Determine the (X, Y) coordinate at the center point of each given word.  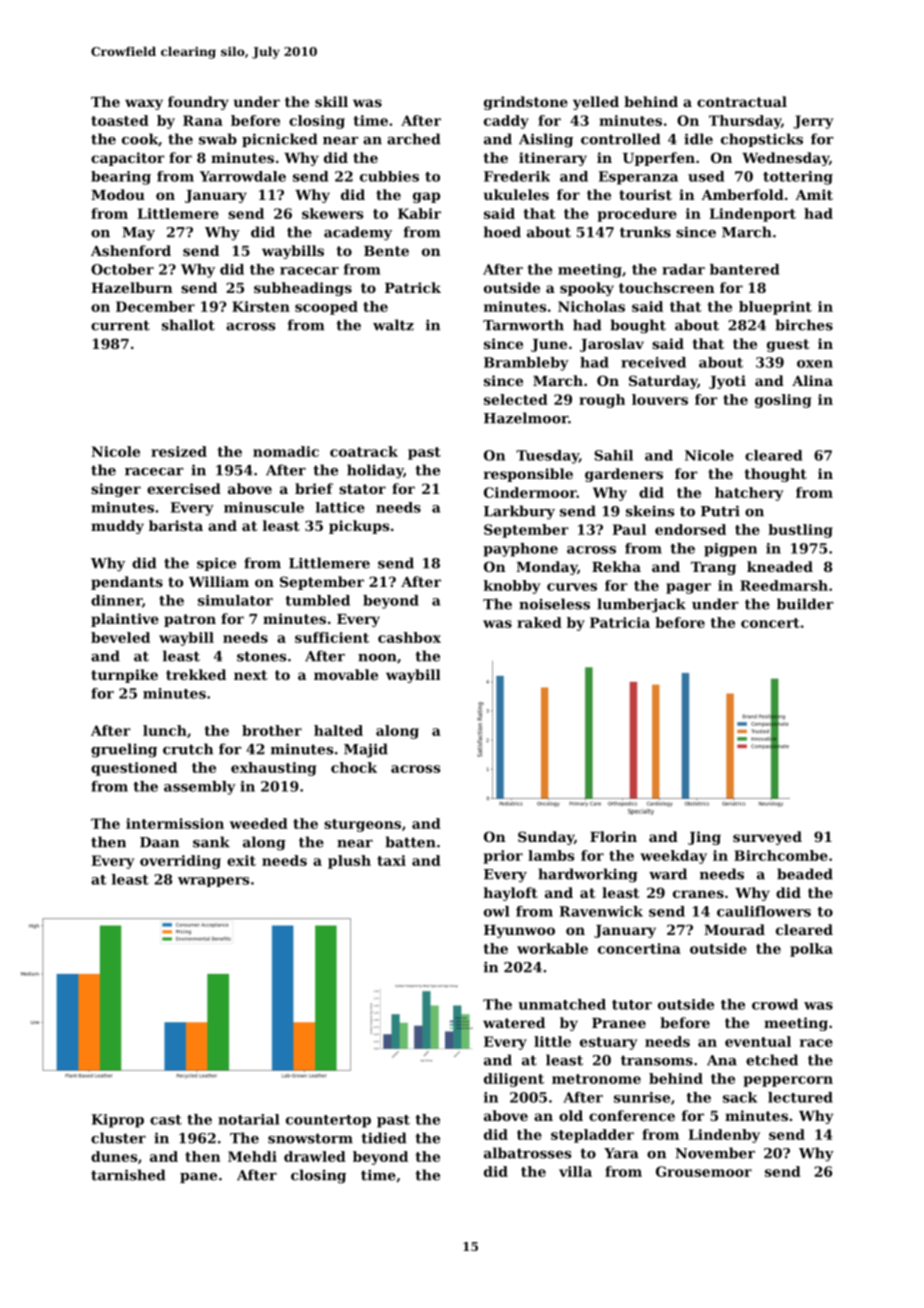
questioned (134, 769)
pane (198, 1178)
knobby (512, 587)
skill (331, 101)
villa (575, 1171)
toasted (120, 120)
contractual (742, 101)
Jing (704, 838)
